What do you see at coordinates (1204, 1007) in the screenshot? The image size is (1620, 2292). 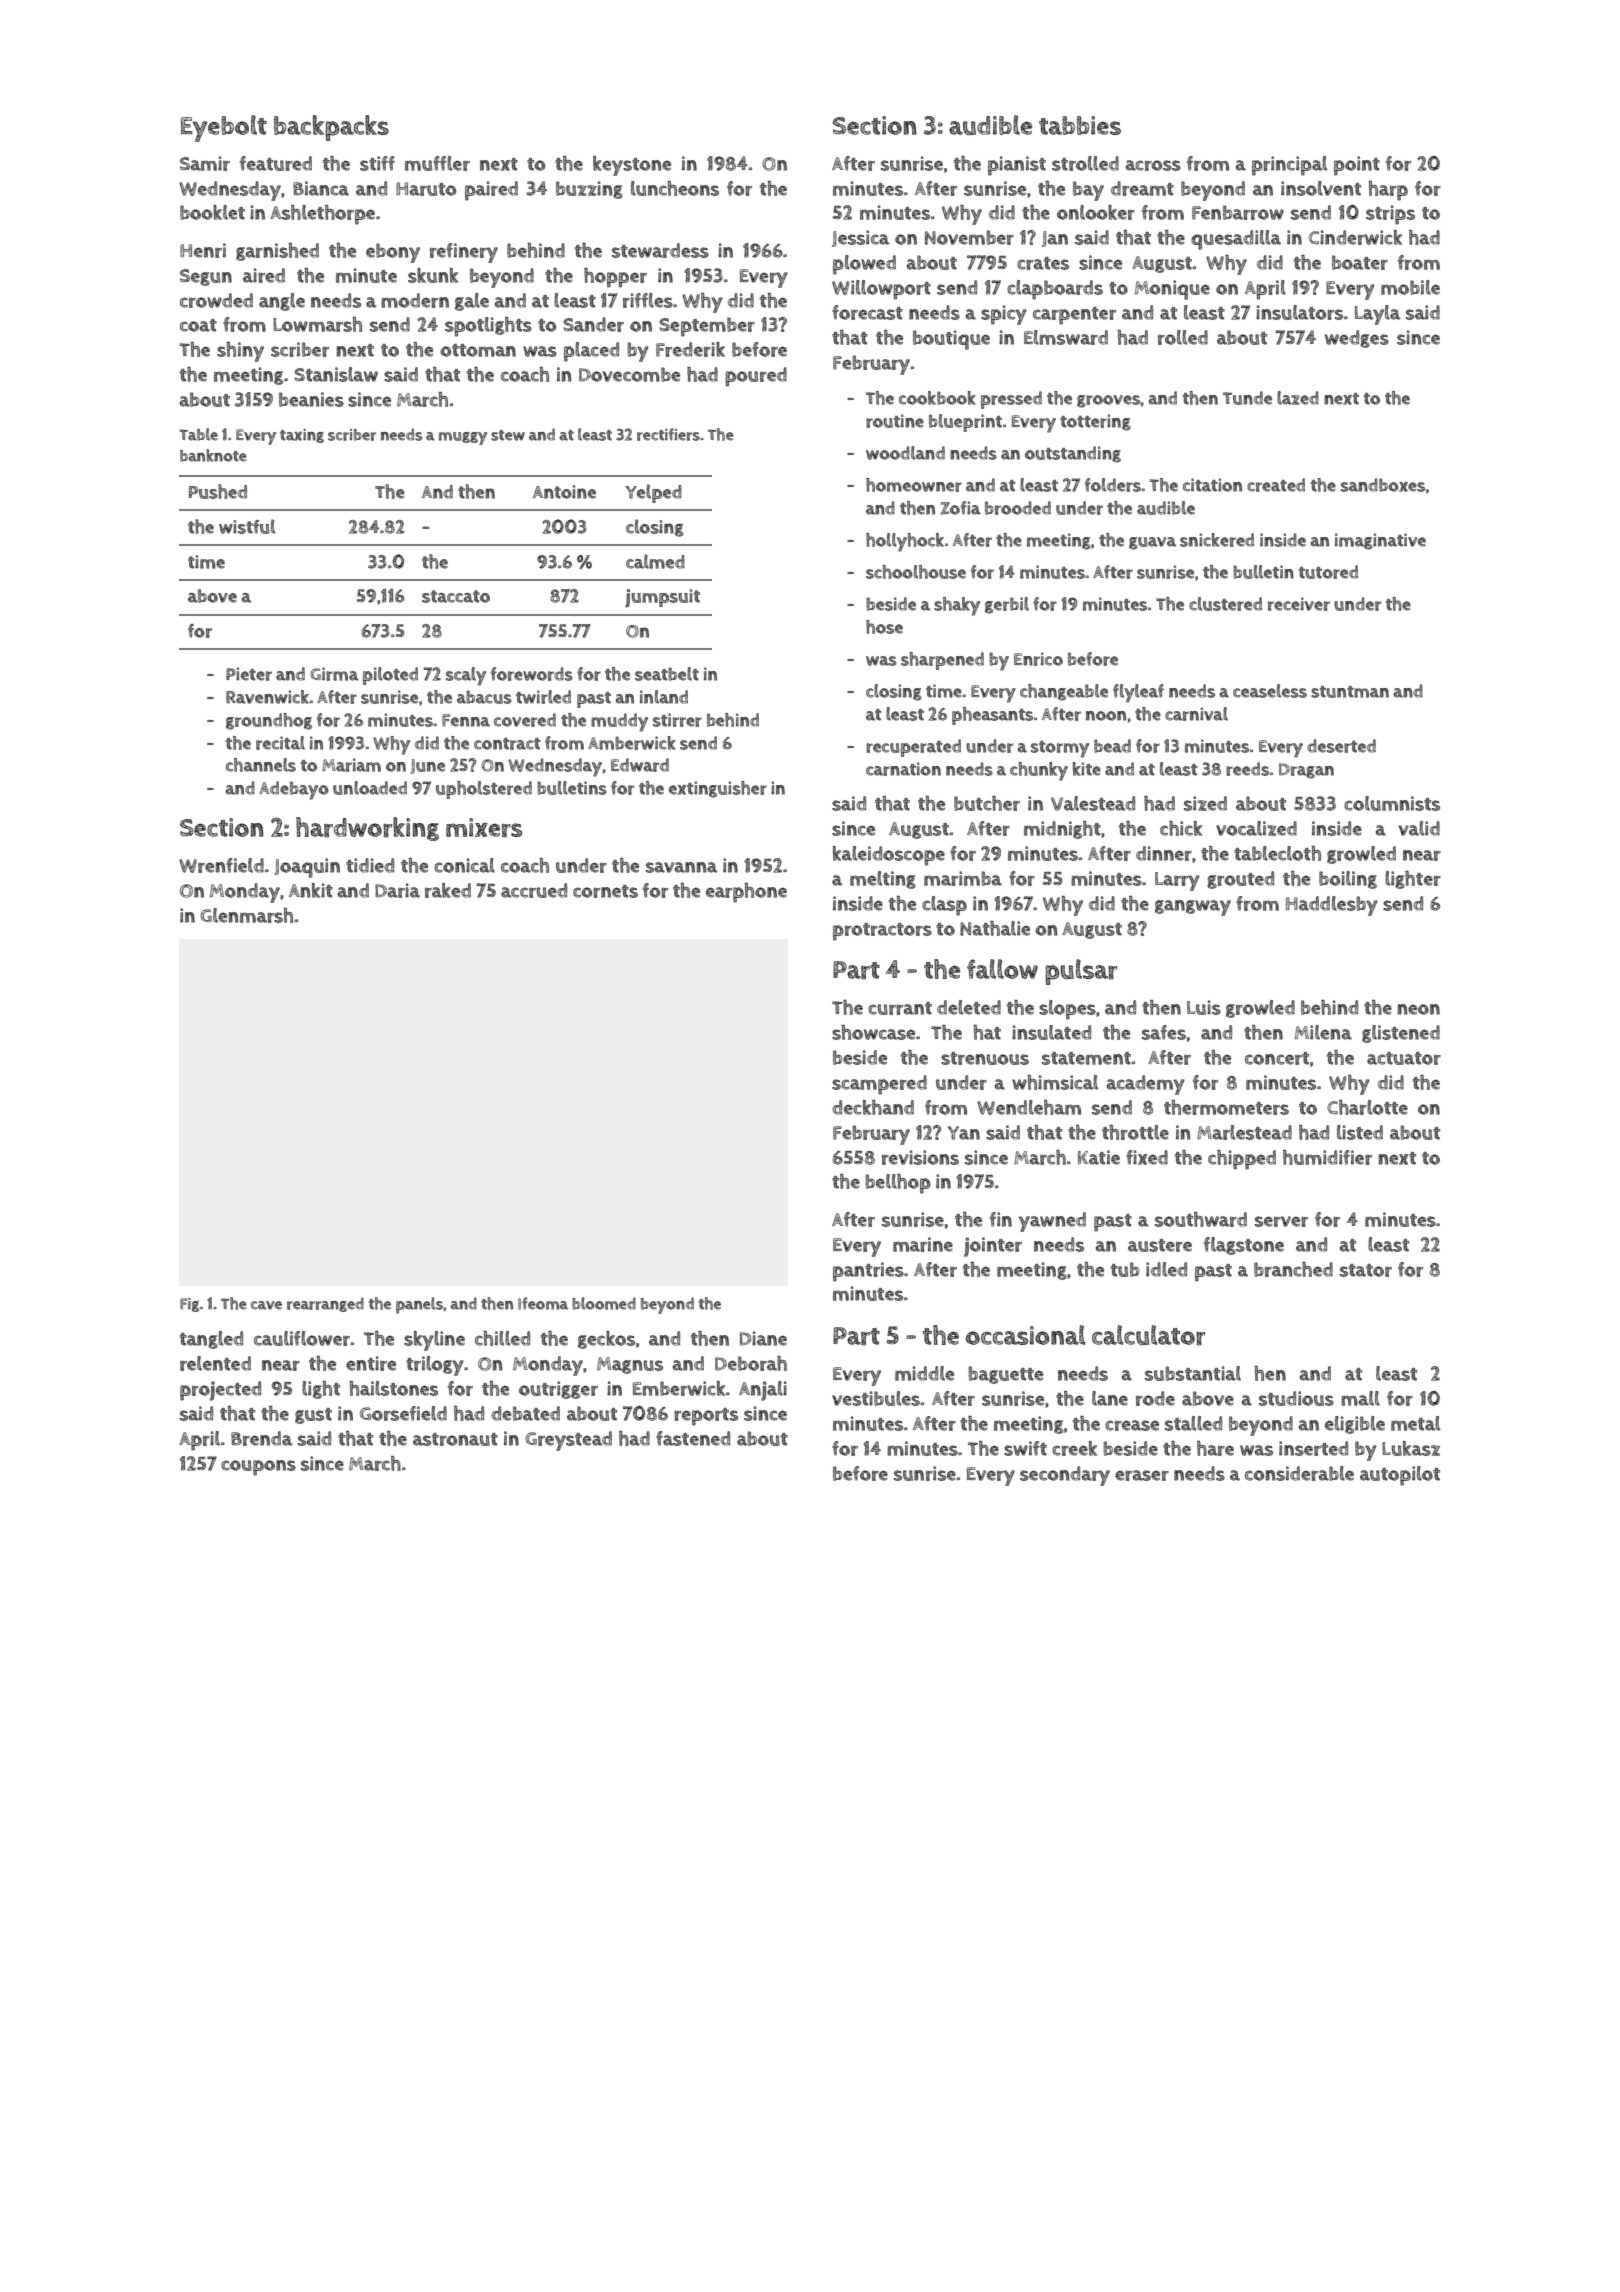 I see `Luis` at bounding box center [1204, 1007].
